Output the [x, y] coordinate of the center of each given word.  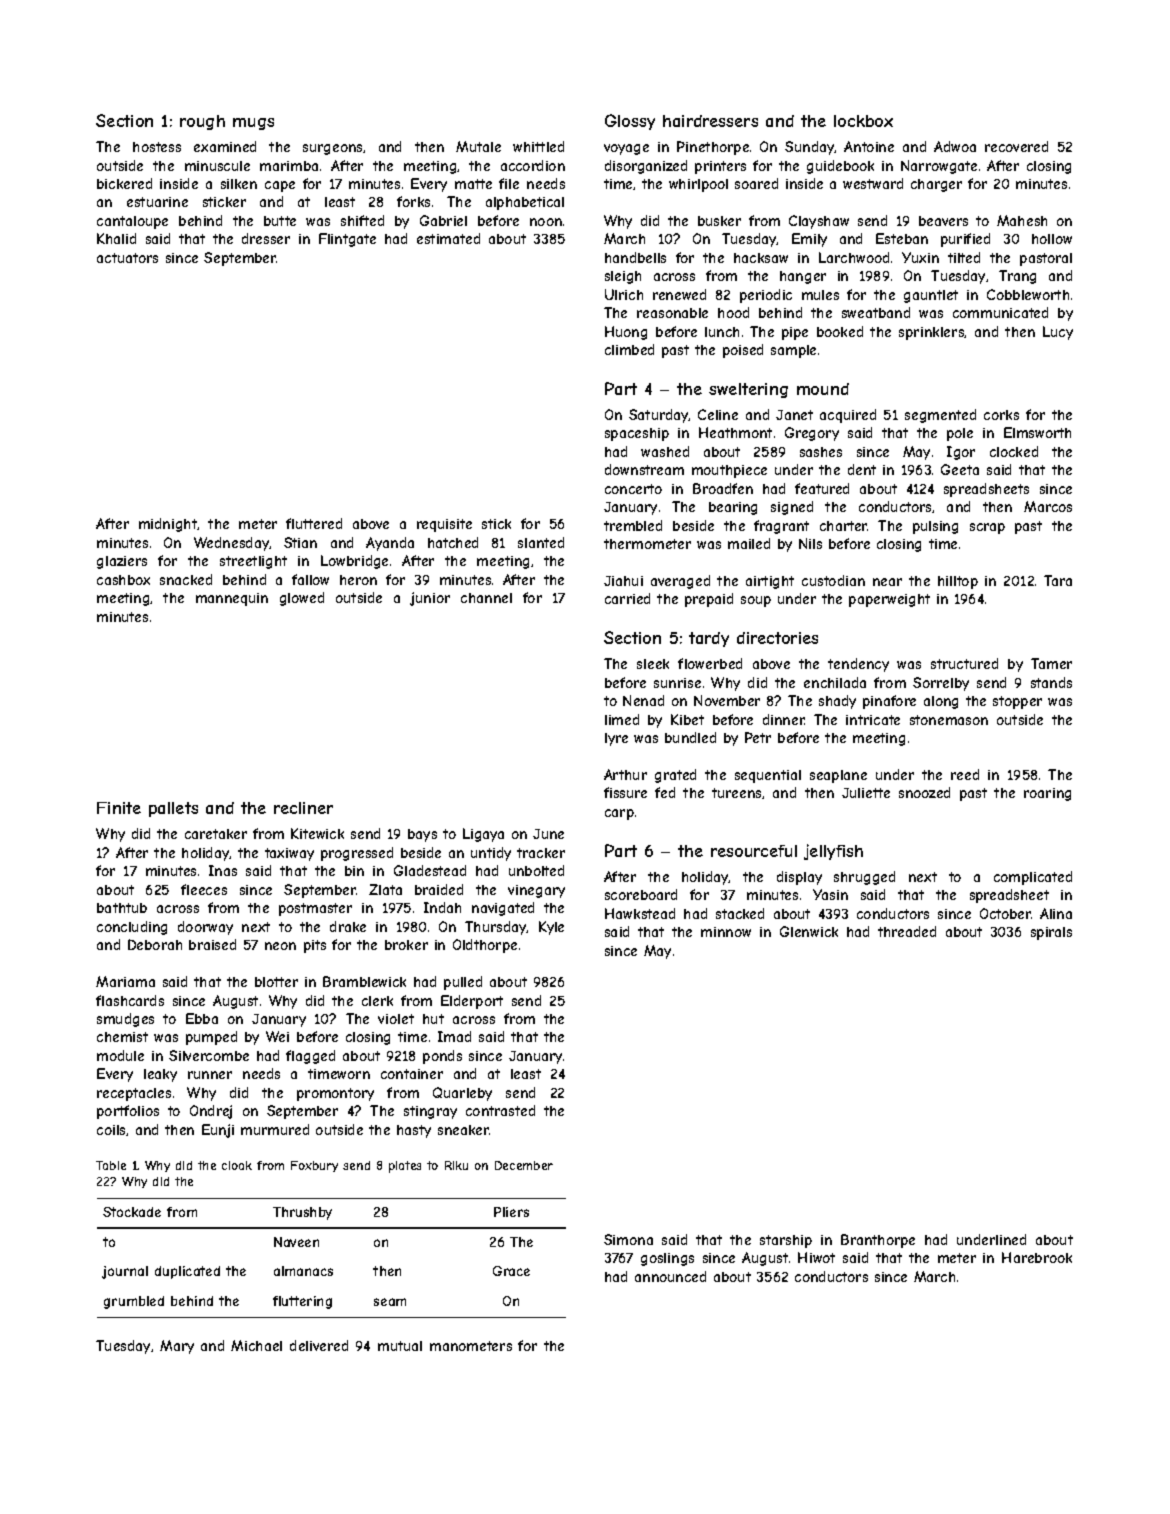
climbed [629, 349]
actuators [127, 258]
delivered [319, 1345]
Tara [1058, 580]
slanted [541, 542]
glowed [302, 599]
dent [862, 469]
